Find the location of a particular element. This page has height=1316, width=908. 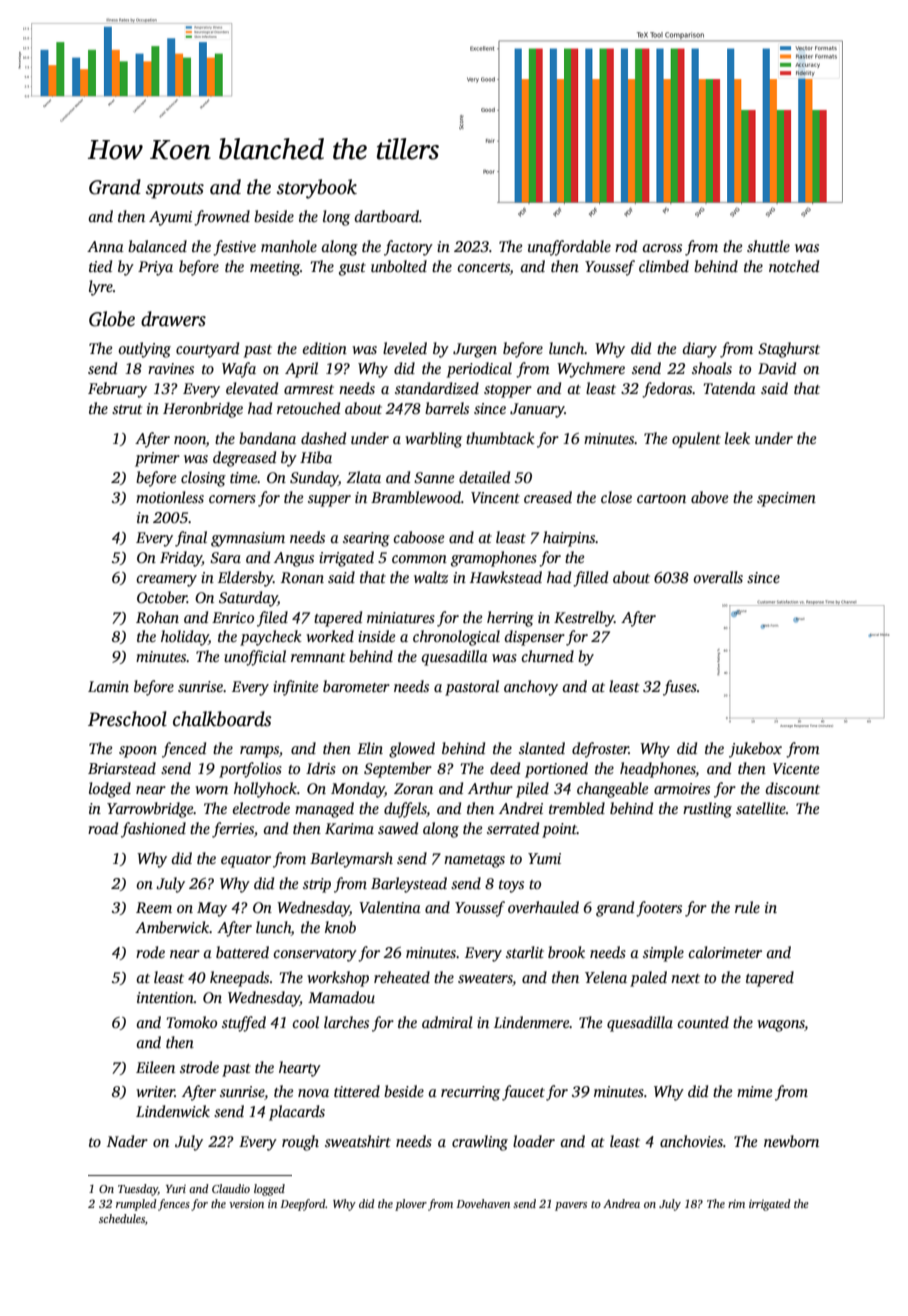

creamery is located at coordinates (167, 581).
